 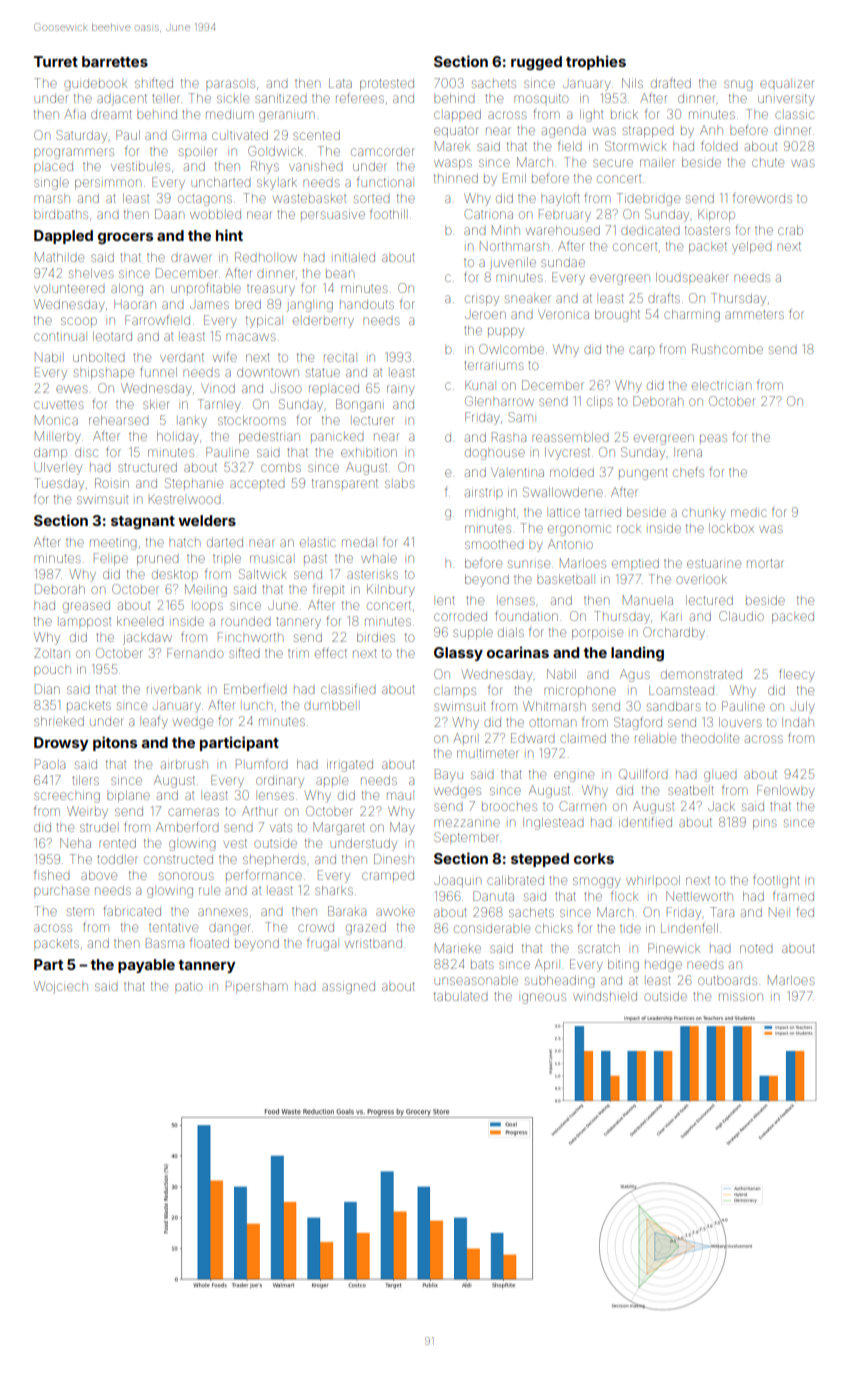 I want to click on peas, so click(x=713, y=438).
